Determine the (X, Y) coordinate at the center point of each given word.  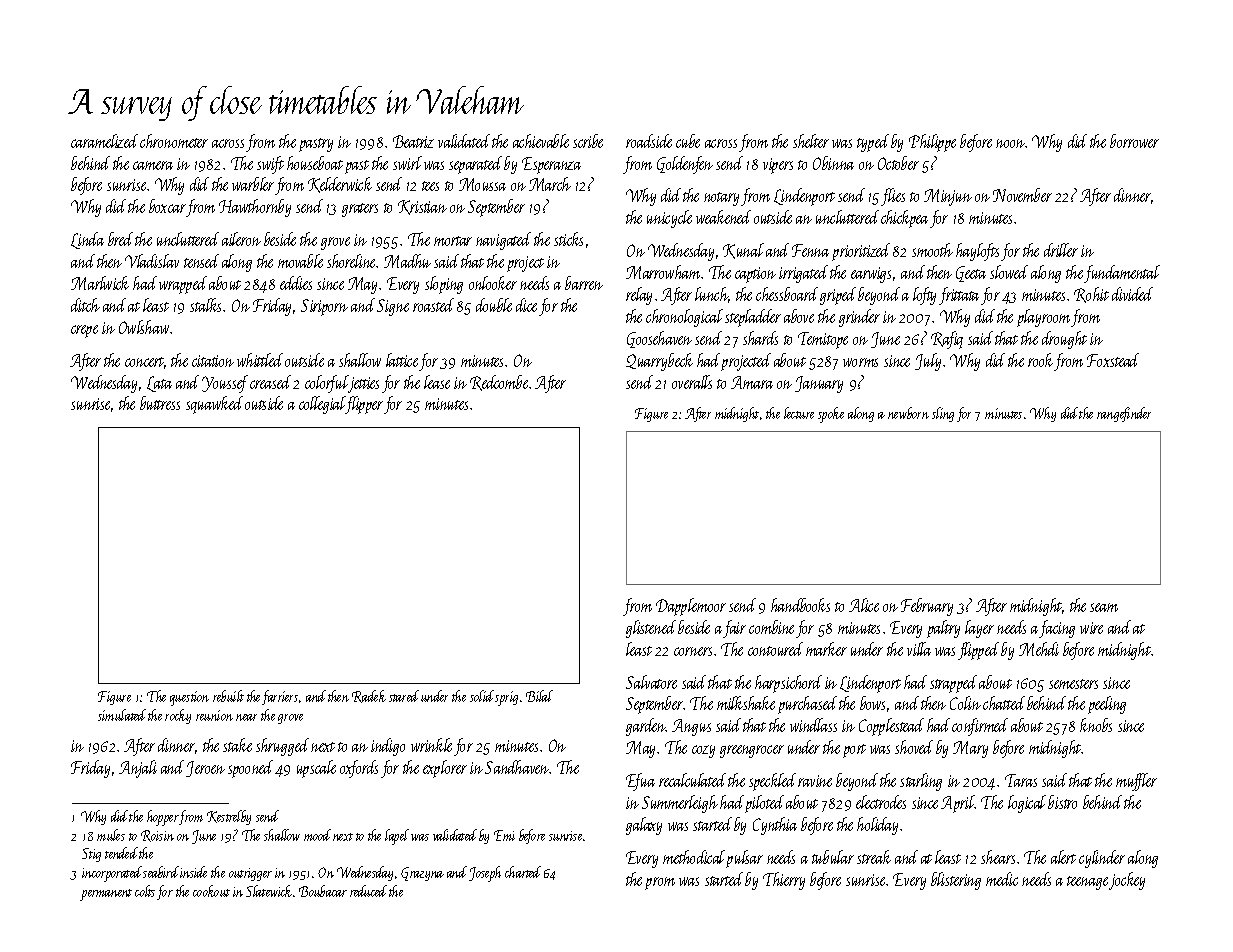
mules (111, 835)
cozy (703, 751)
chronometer (174, 141)
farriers (280, 697)
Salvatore (651, 682)
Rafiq (947, 340)
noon (1010, 143)
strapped (953, 684)
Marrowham (663, 272)
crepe (84, 331)
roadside (649, 141)
